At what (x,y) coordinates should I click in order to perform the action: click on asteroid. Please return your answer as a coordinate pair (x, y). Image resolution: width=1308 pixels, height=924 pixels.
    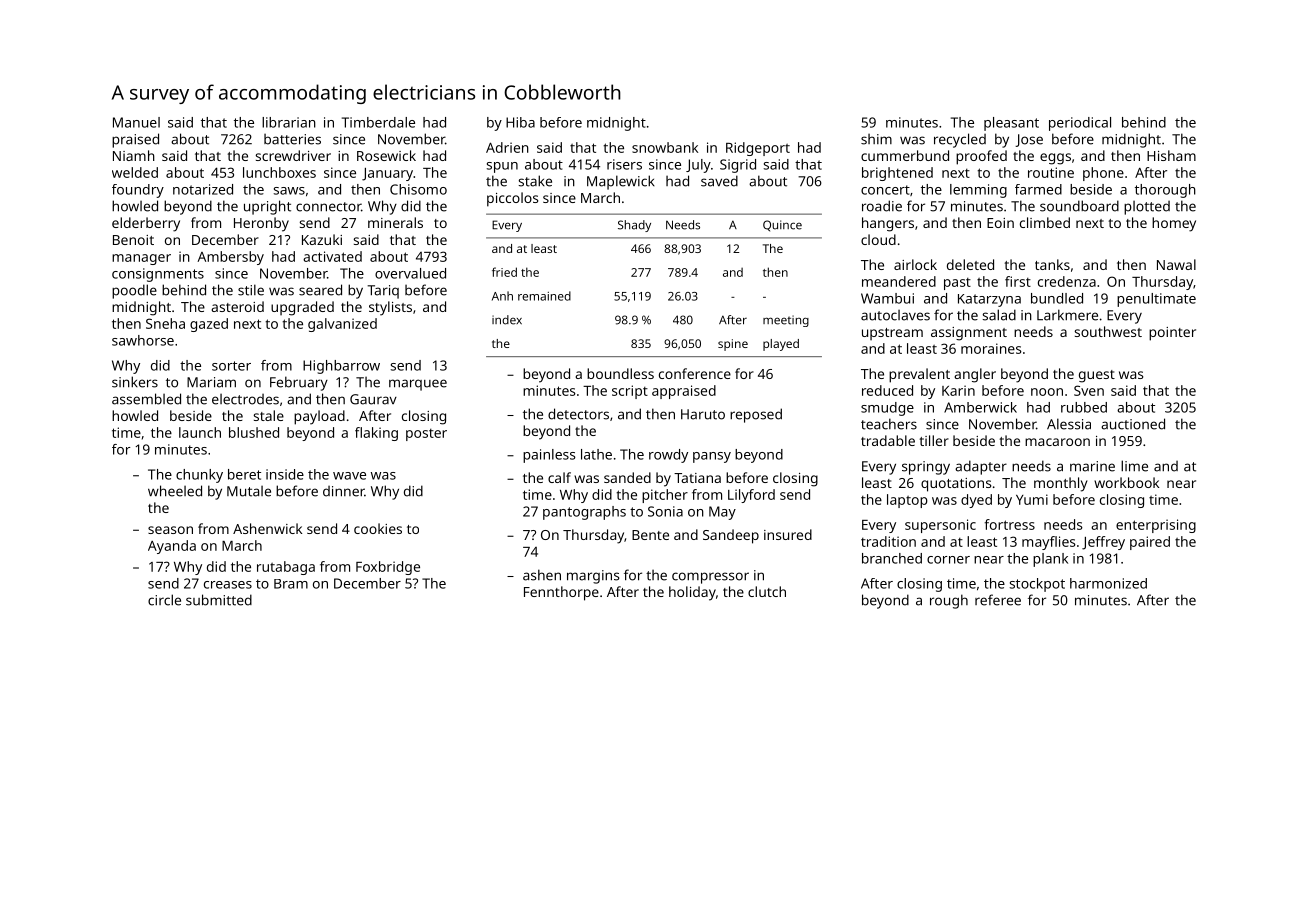
    Looking at the image, I should click on (237, 306).
